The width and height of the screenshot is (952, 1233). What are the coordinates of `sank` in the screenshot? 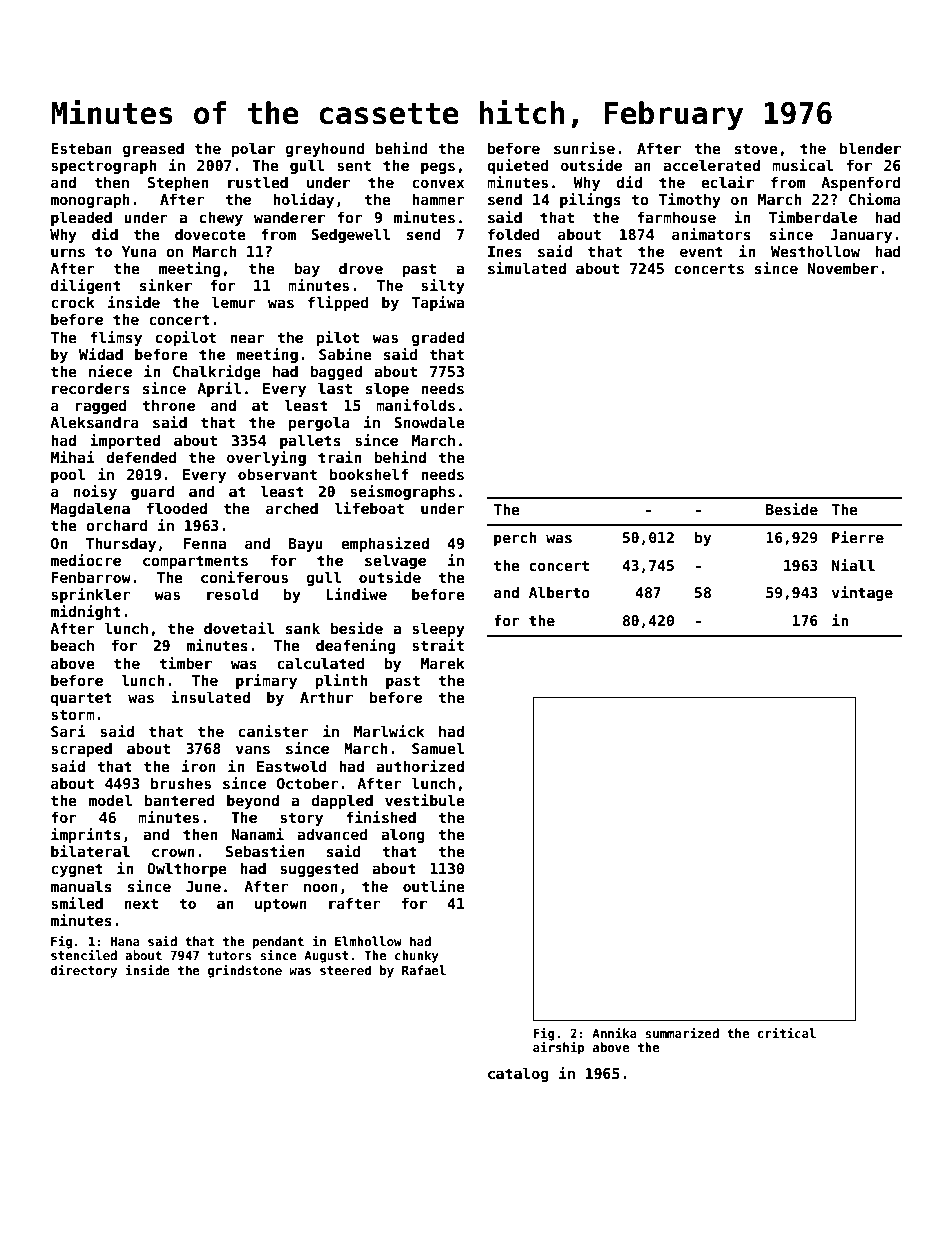 It's located at (303, 628).
